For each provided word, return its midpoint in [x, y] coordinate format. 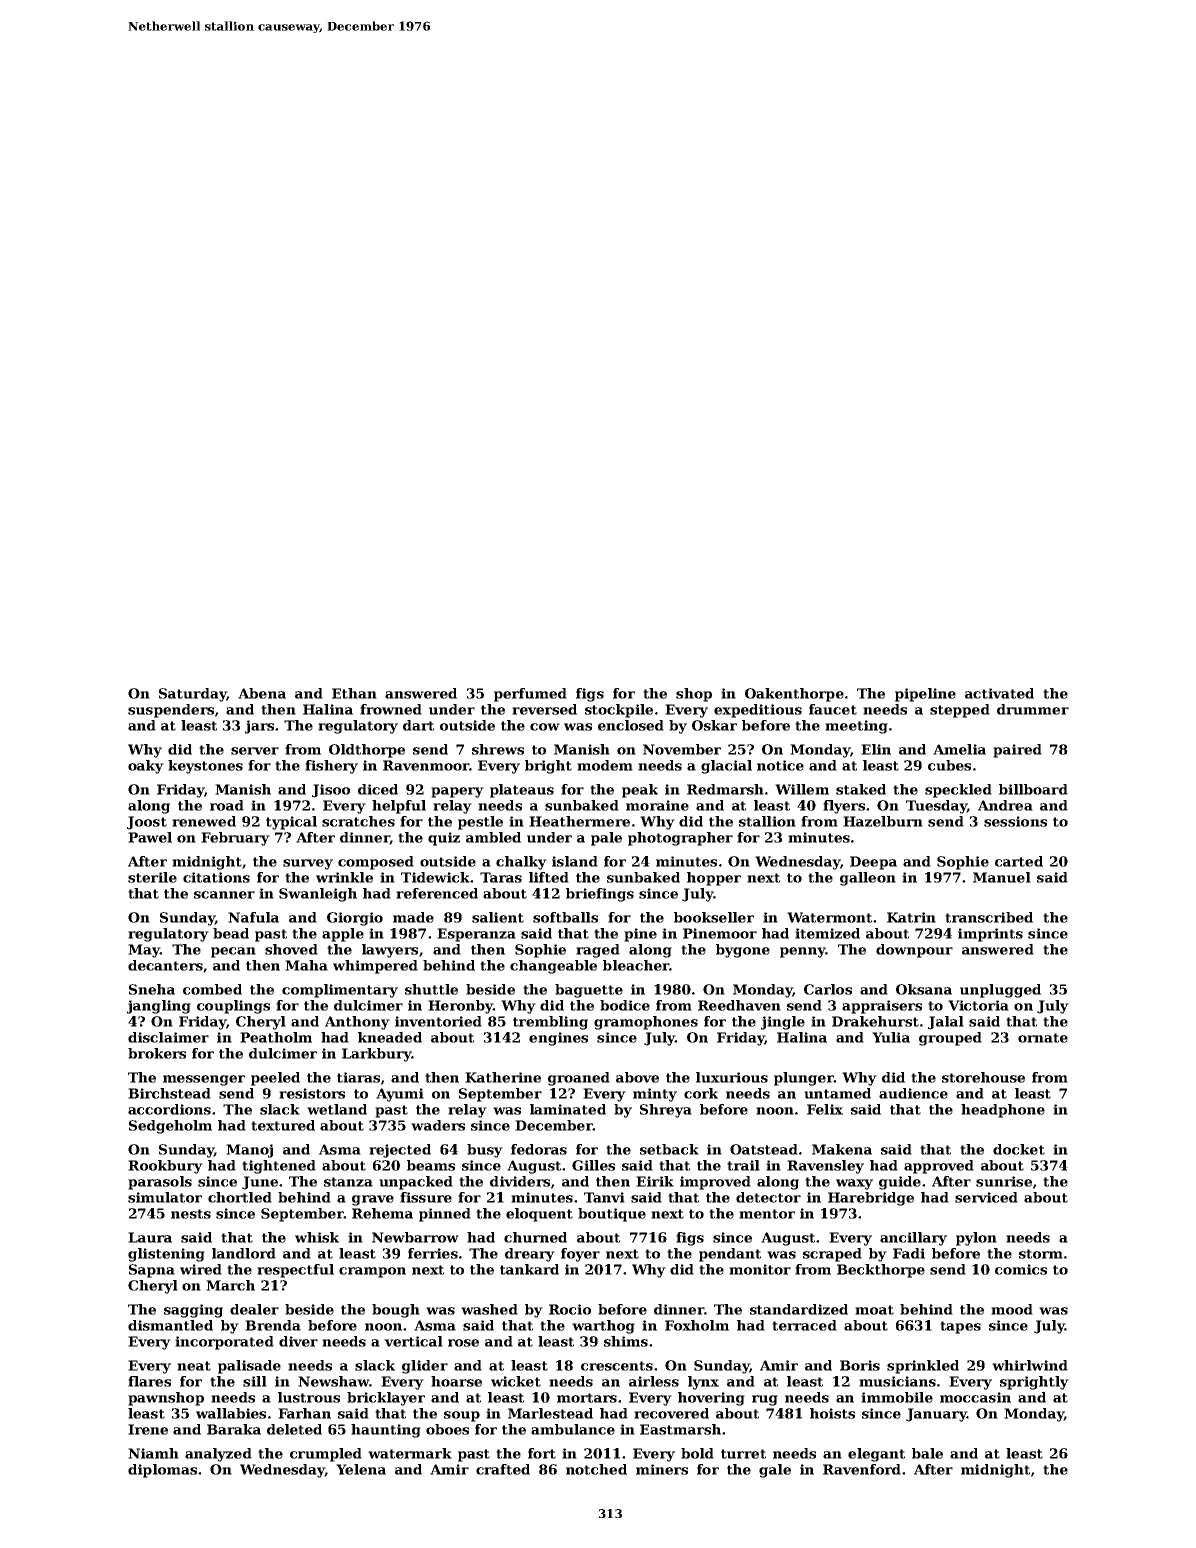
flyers [844, 807]
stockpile [619, 711]
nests [191, 1214]
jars [259, 727]
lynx [703, 1383]
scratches [358, 821]
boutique [612, 1215]
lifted [549, 877]
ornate [1043, 1038]
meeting [856, 727]
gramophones [646, 1023]
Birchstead [169, 1093]
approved [939, 1167]
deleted [294, 1429]
